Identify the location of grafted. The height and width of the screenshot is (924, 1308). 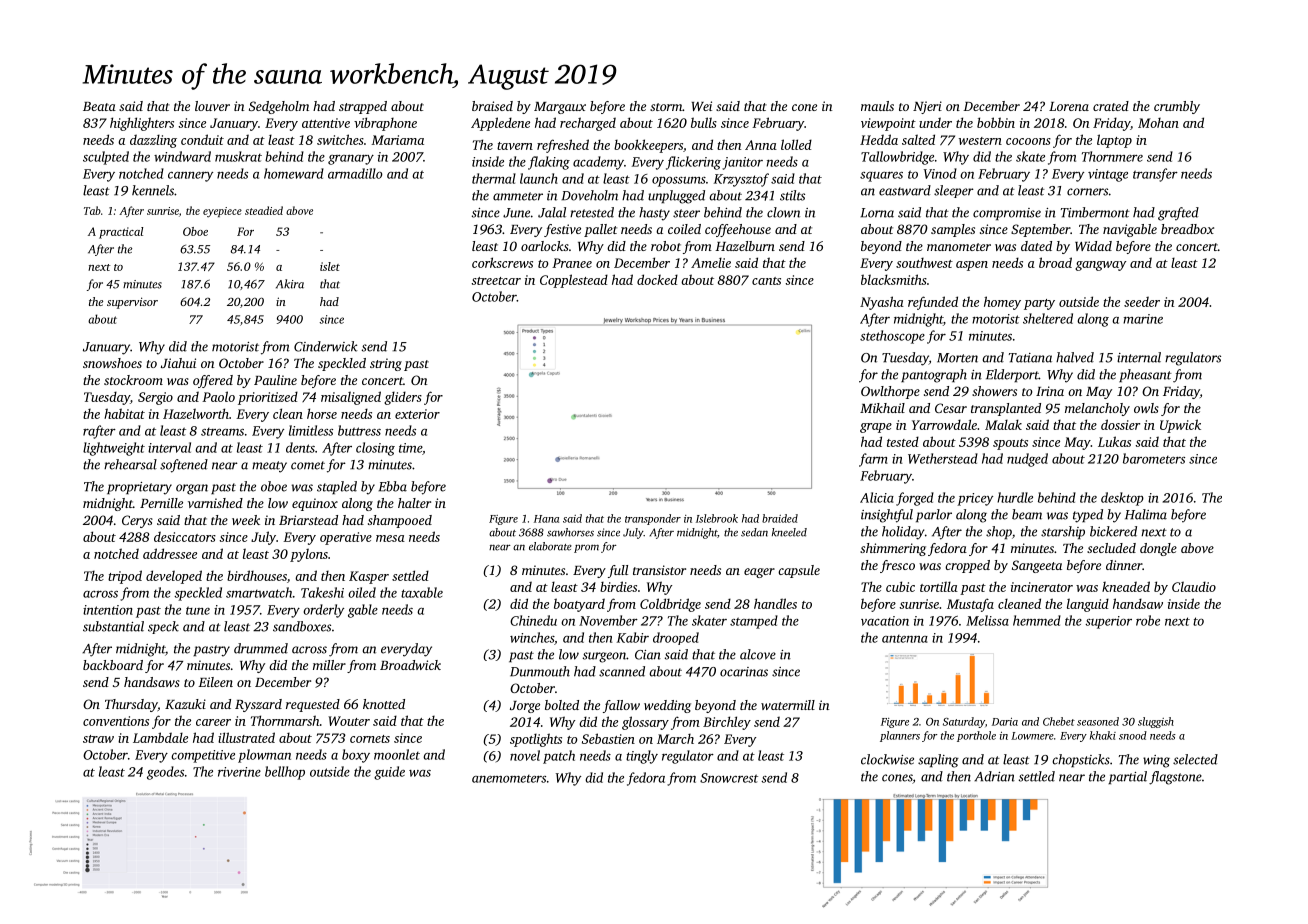
(1178, 214).
